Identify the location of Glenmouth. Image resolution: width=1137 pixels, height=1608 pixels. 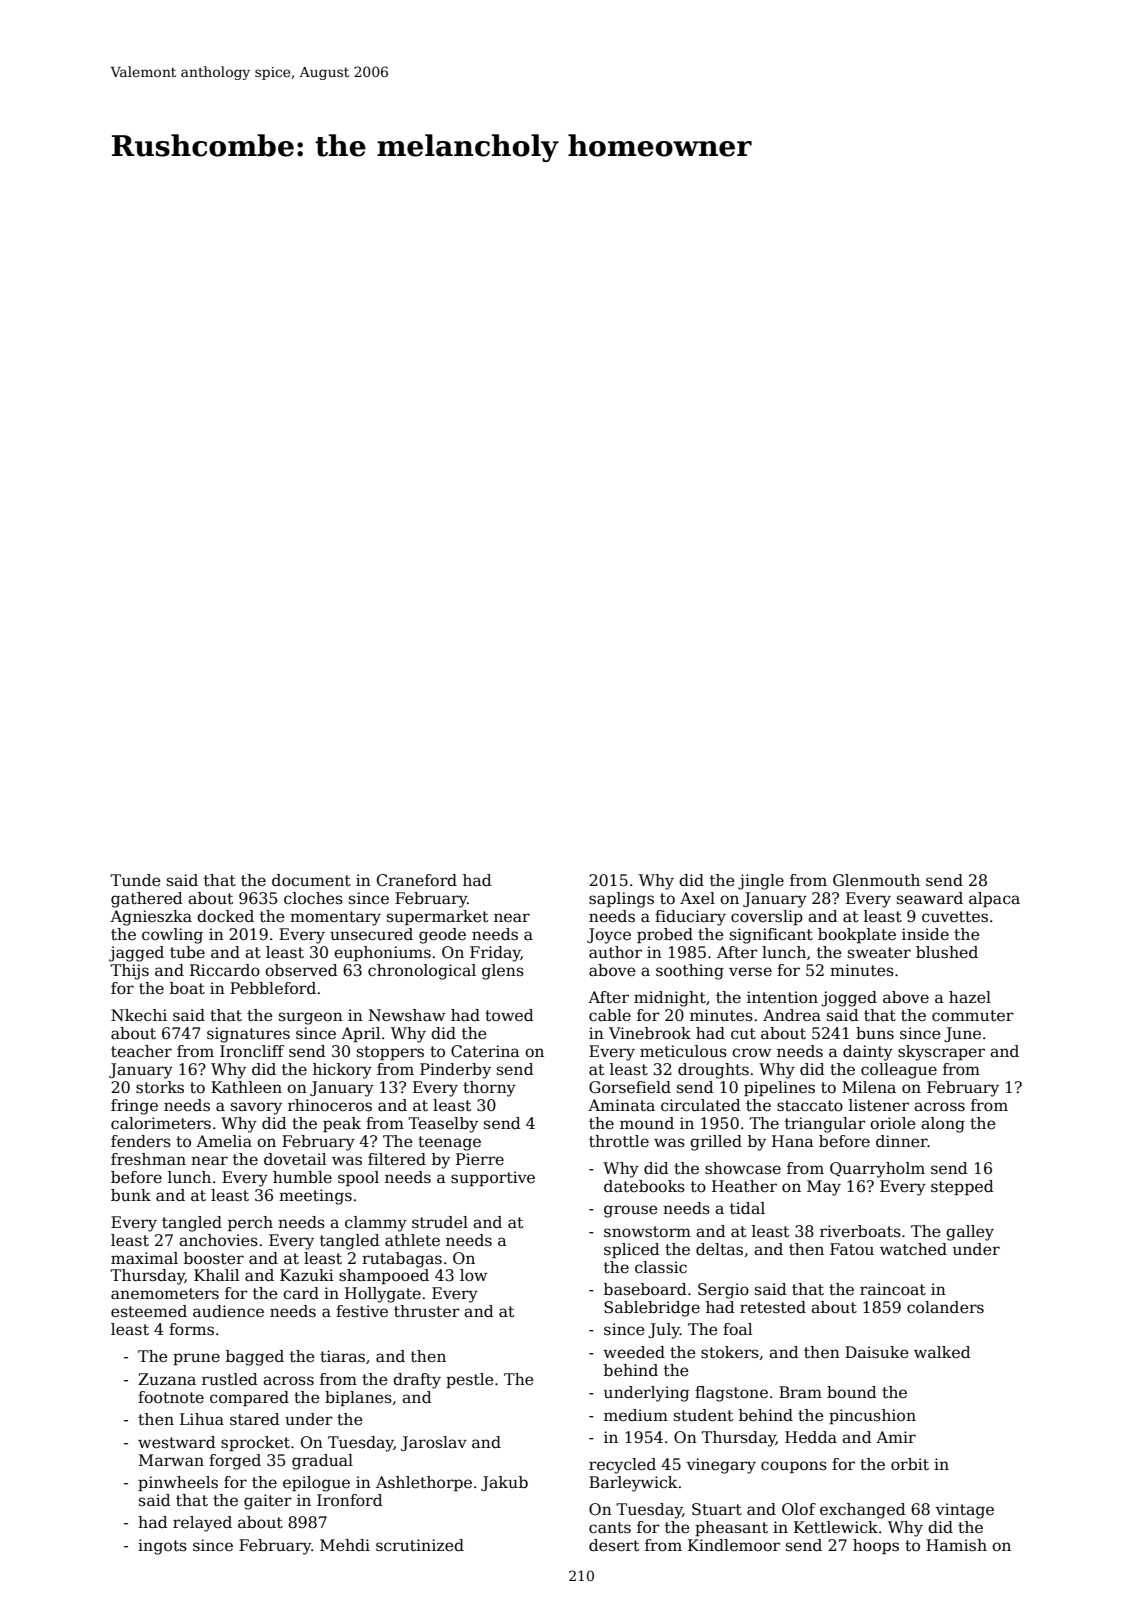
(876, 880).
